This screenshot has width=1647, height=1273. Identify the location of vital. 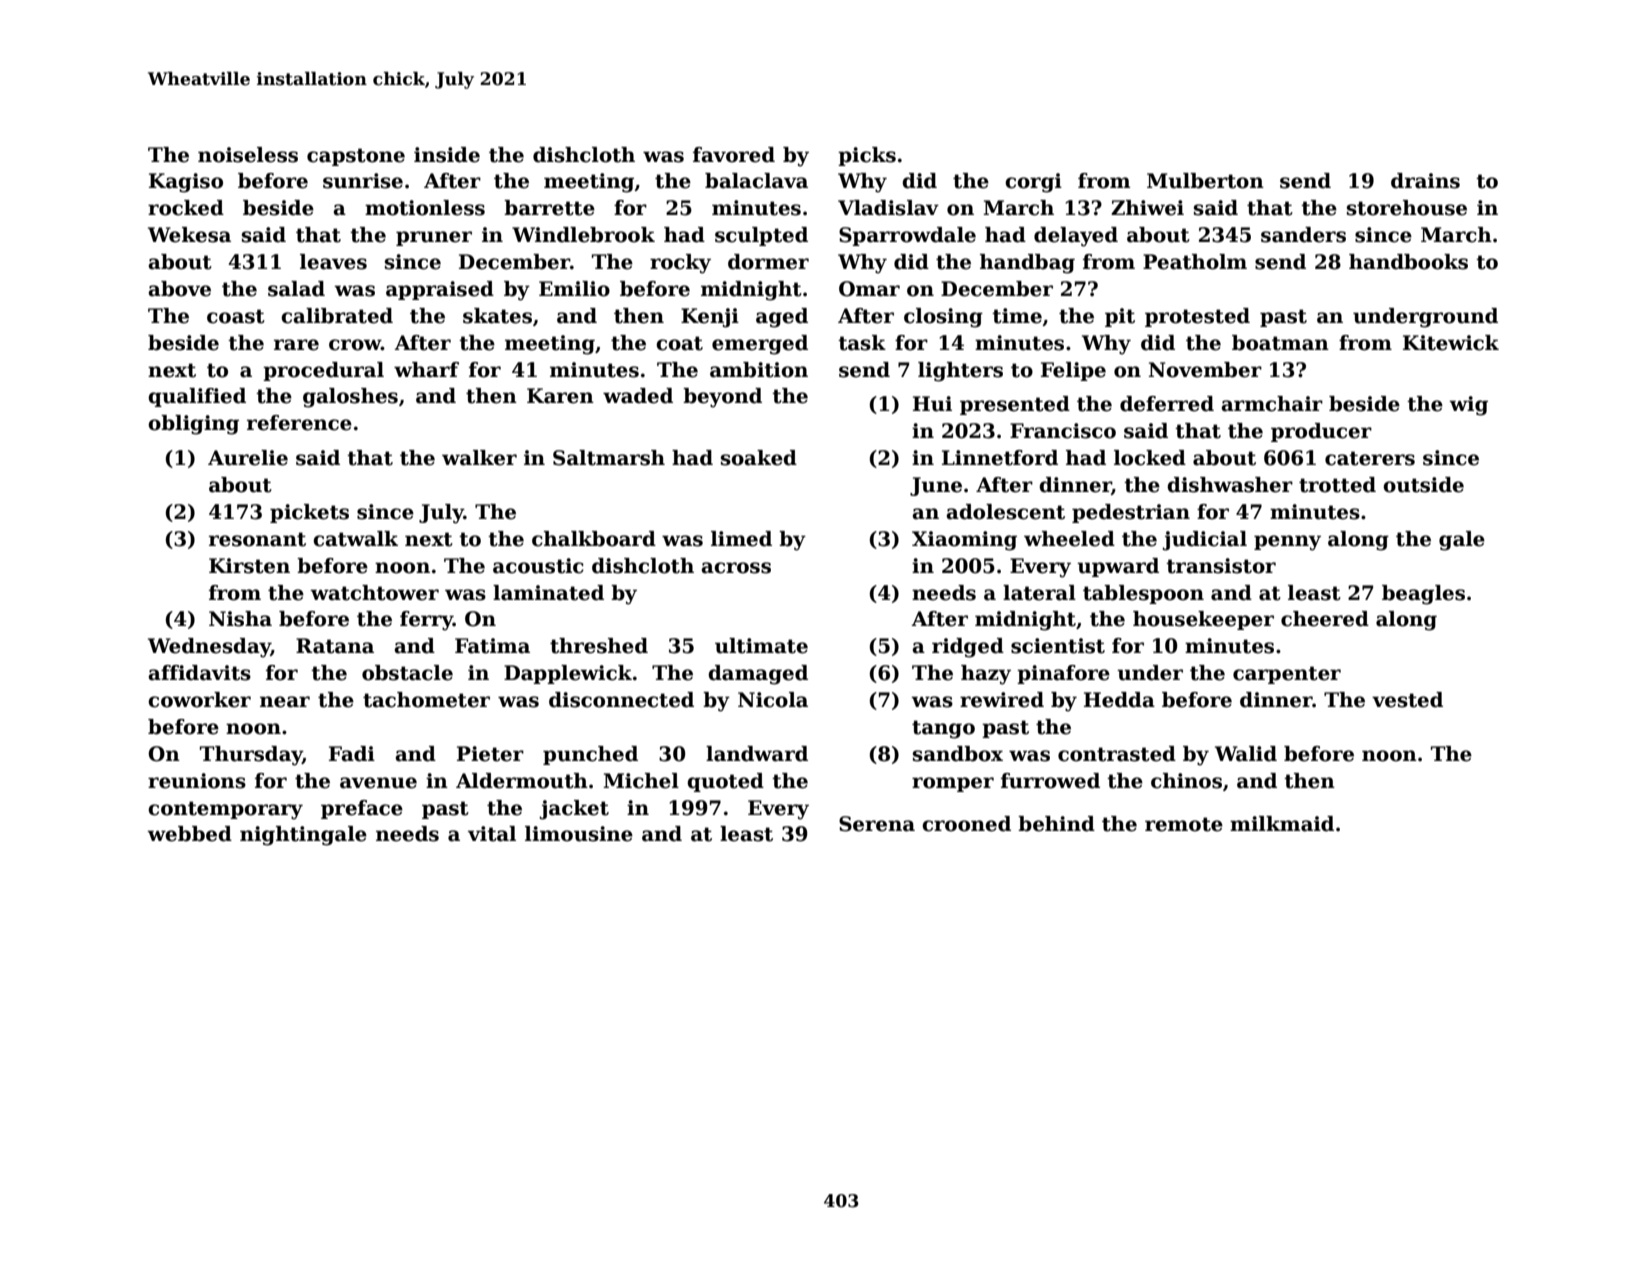
(492, 834).
